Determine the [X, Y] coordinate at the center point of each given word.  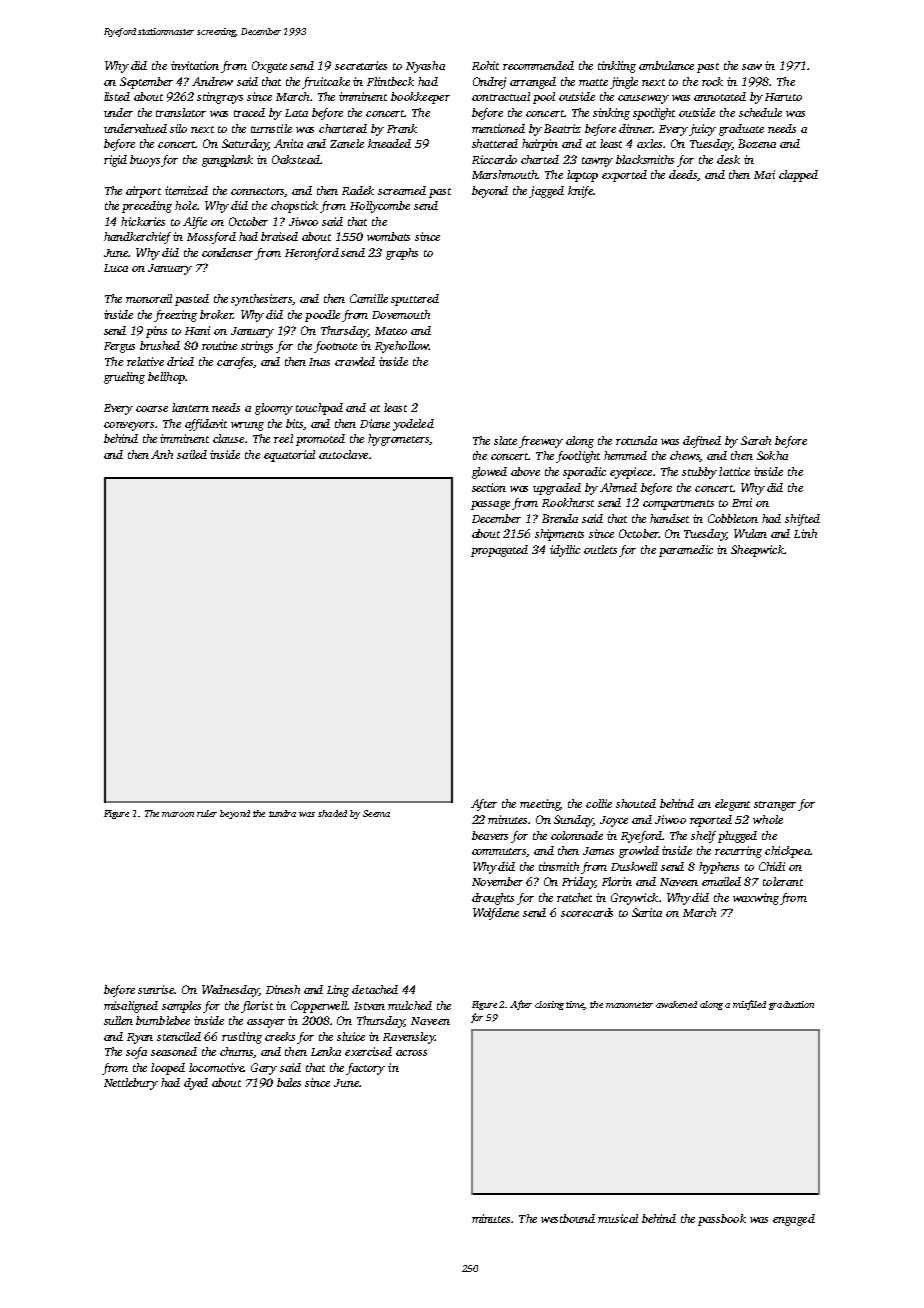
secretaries [361, 65]
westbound [568, 1218]
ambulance [666, 65]
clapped [798, 176]
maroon [178, 814]
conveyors [129, 426]
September [146, 83]
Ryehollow [402, 347]
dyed [196, 1084]
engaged [794, 1220]
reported [711, 821]
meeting [540, 805]
